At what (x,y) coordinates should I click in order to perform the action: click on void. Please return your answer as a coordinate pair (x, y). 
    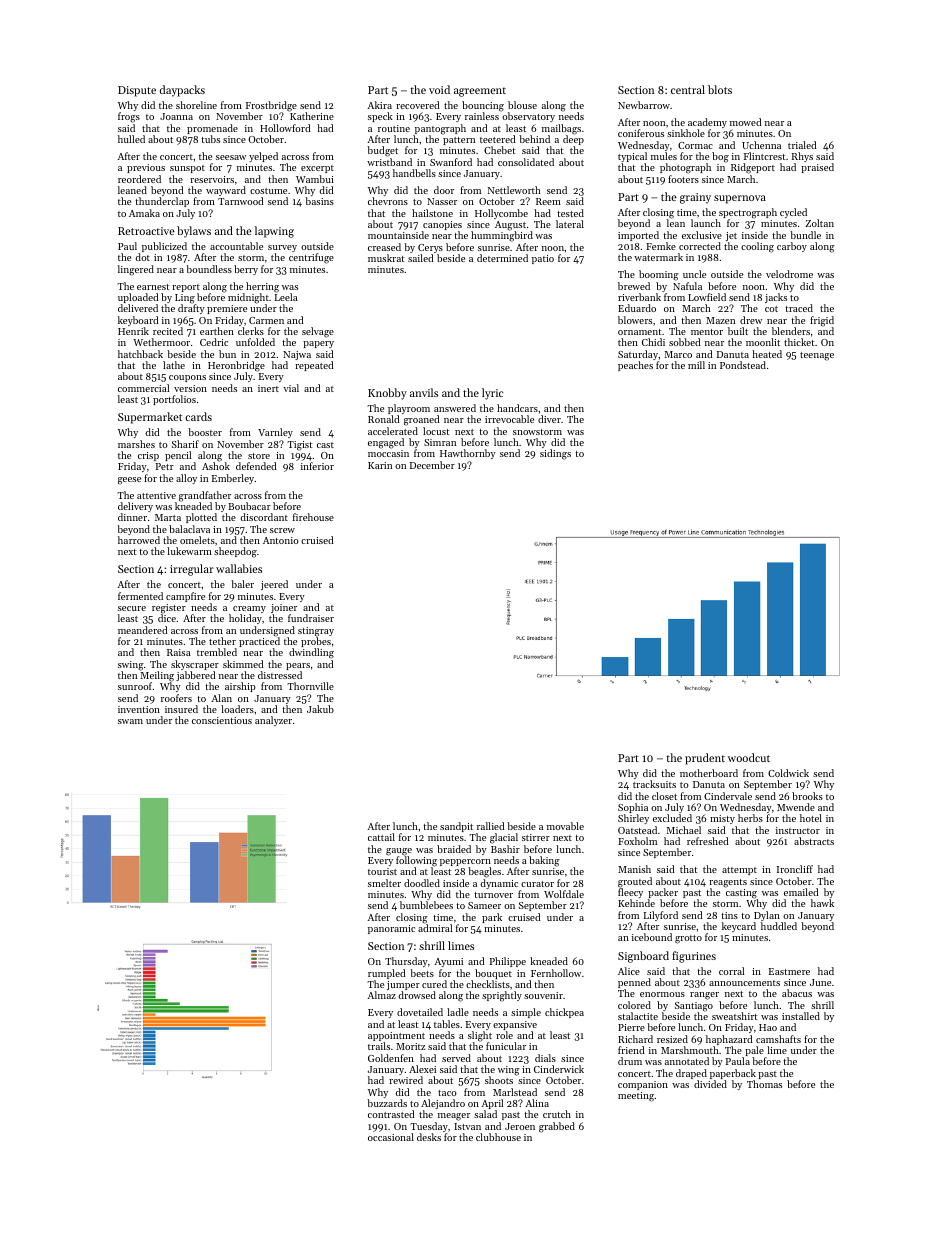
    Looking at the image, I should click on (439, 89).
